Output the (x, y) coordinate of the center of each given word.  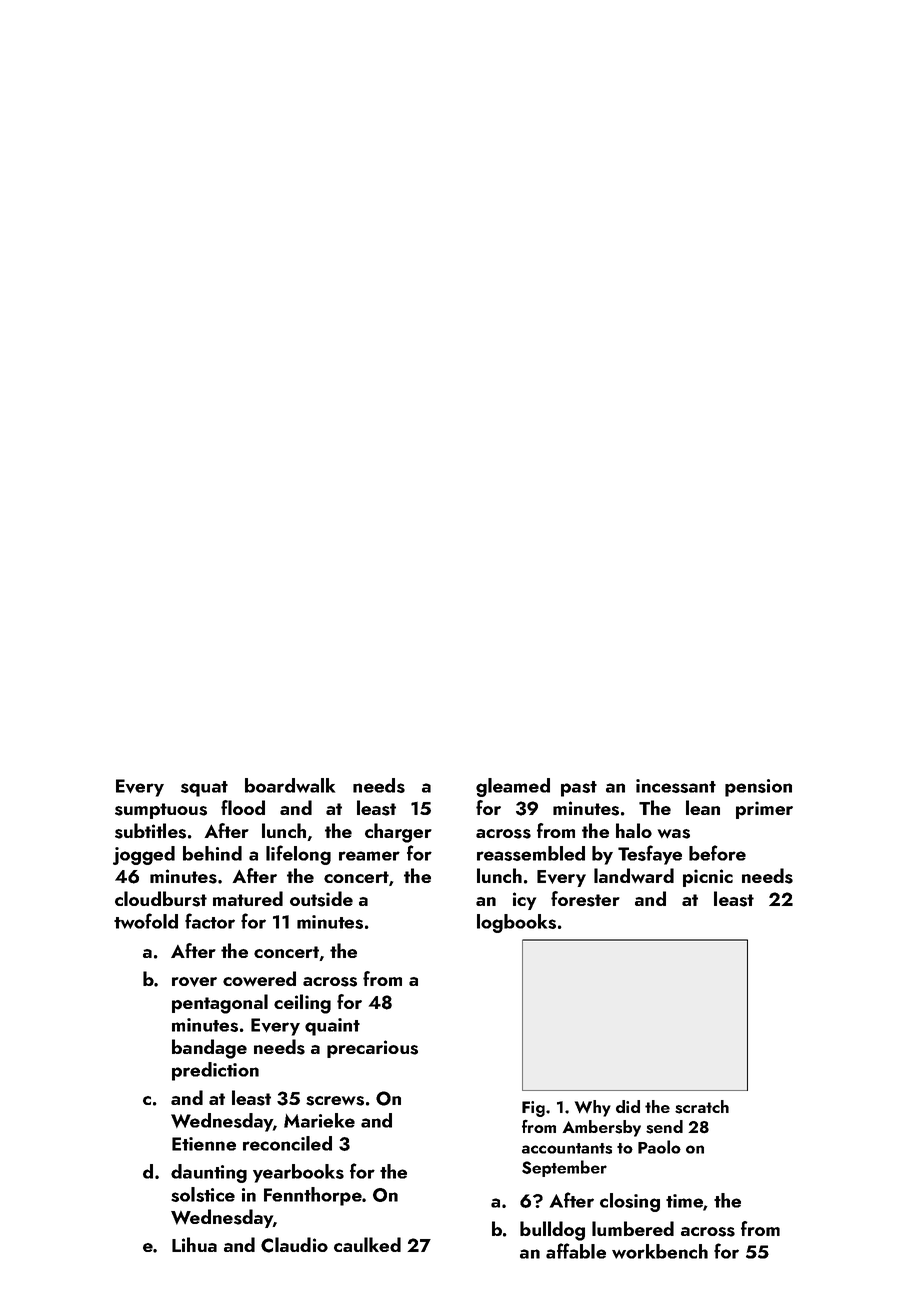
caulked (367, 1244)
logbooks (516, 923)
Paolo (659, 1147)
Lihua (194, 1244)
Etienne (204, 1144)
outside (321, 899)
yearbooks (298, 1173)
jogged (144, 855)
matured (248, 898)
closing (630, 1202)
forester (585, 899)
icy (524, 901)
